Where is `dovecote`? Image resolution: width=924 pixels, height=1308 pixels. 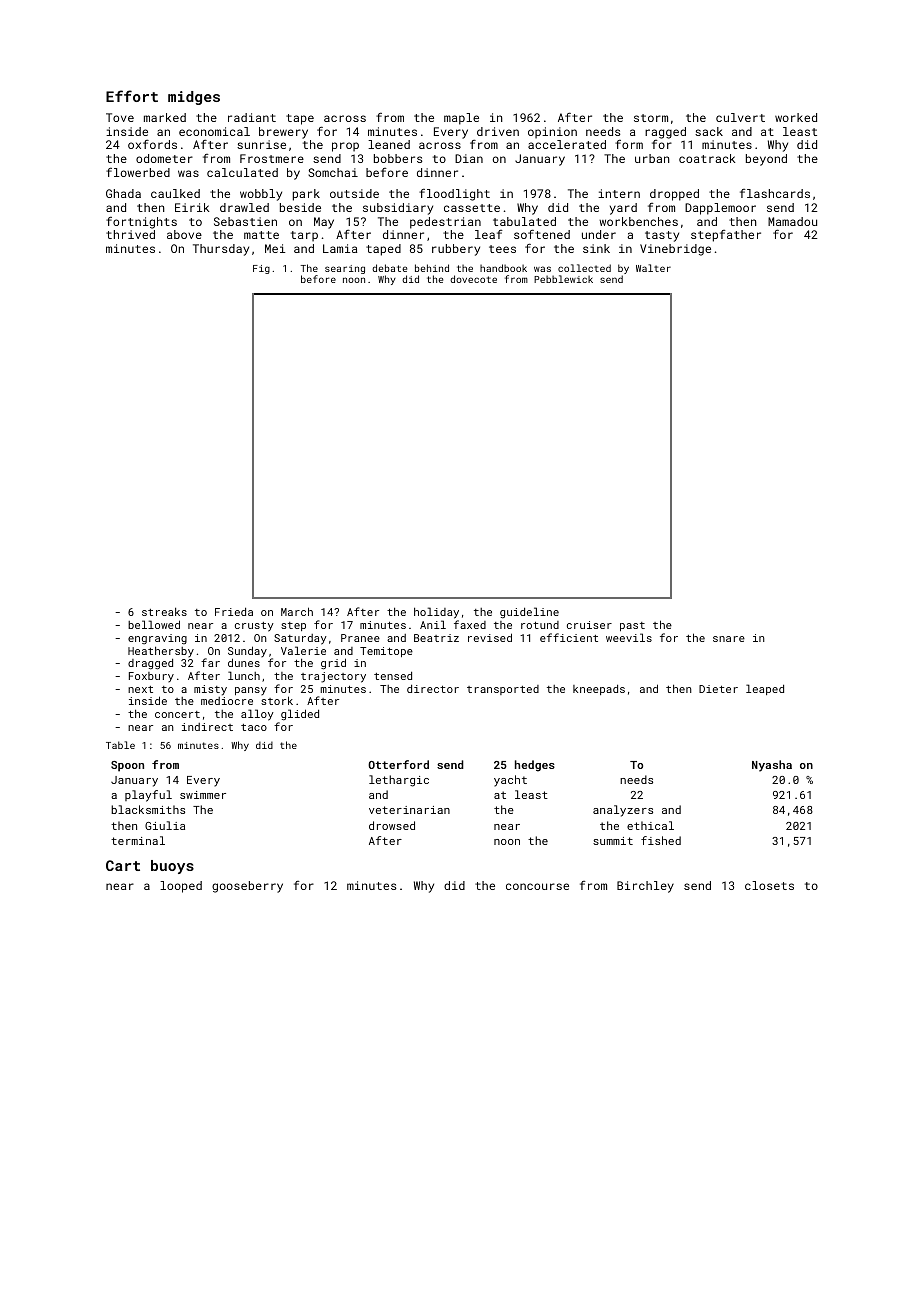
dovecote is located at coordinates (473, 279).
